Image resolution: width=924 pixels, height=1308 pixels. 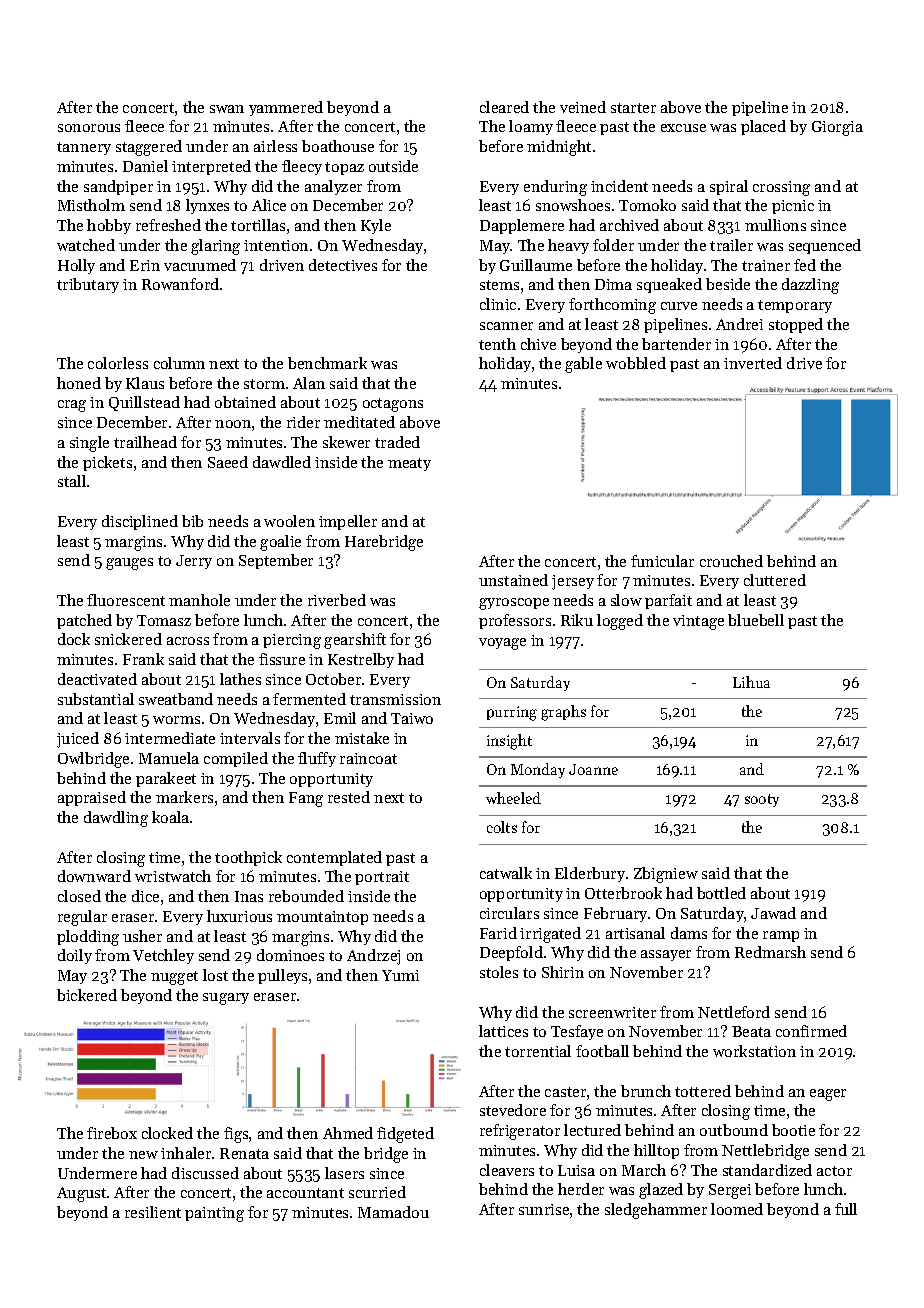 What do you see at coordinates (538, 1051) in the document?
I see `torrential` at bounding box center [538, 1051].
